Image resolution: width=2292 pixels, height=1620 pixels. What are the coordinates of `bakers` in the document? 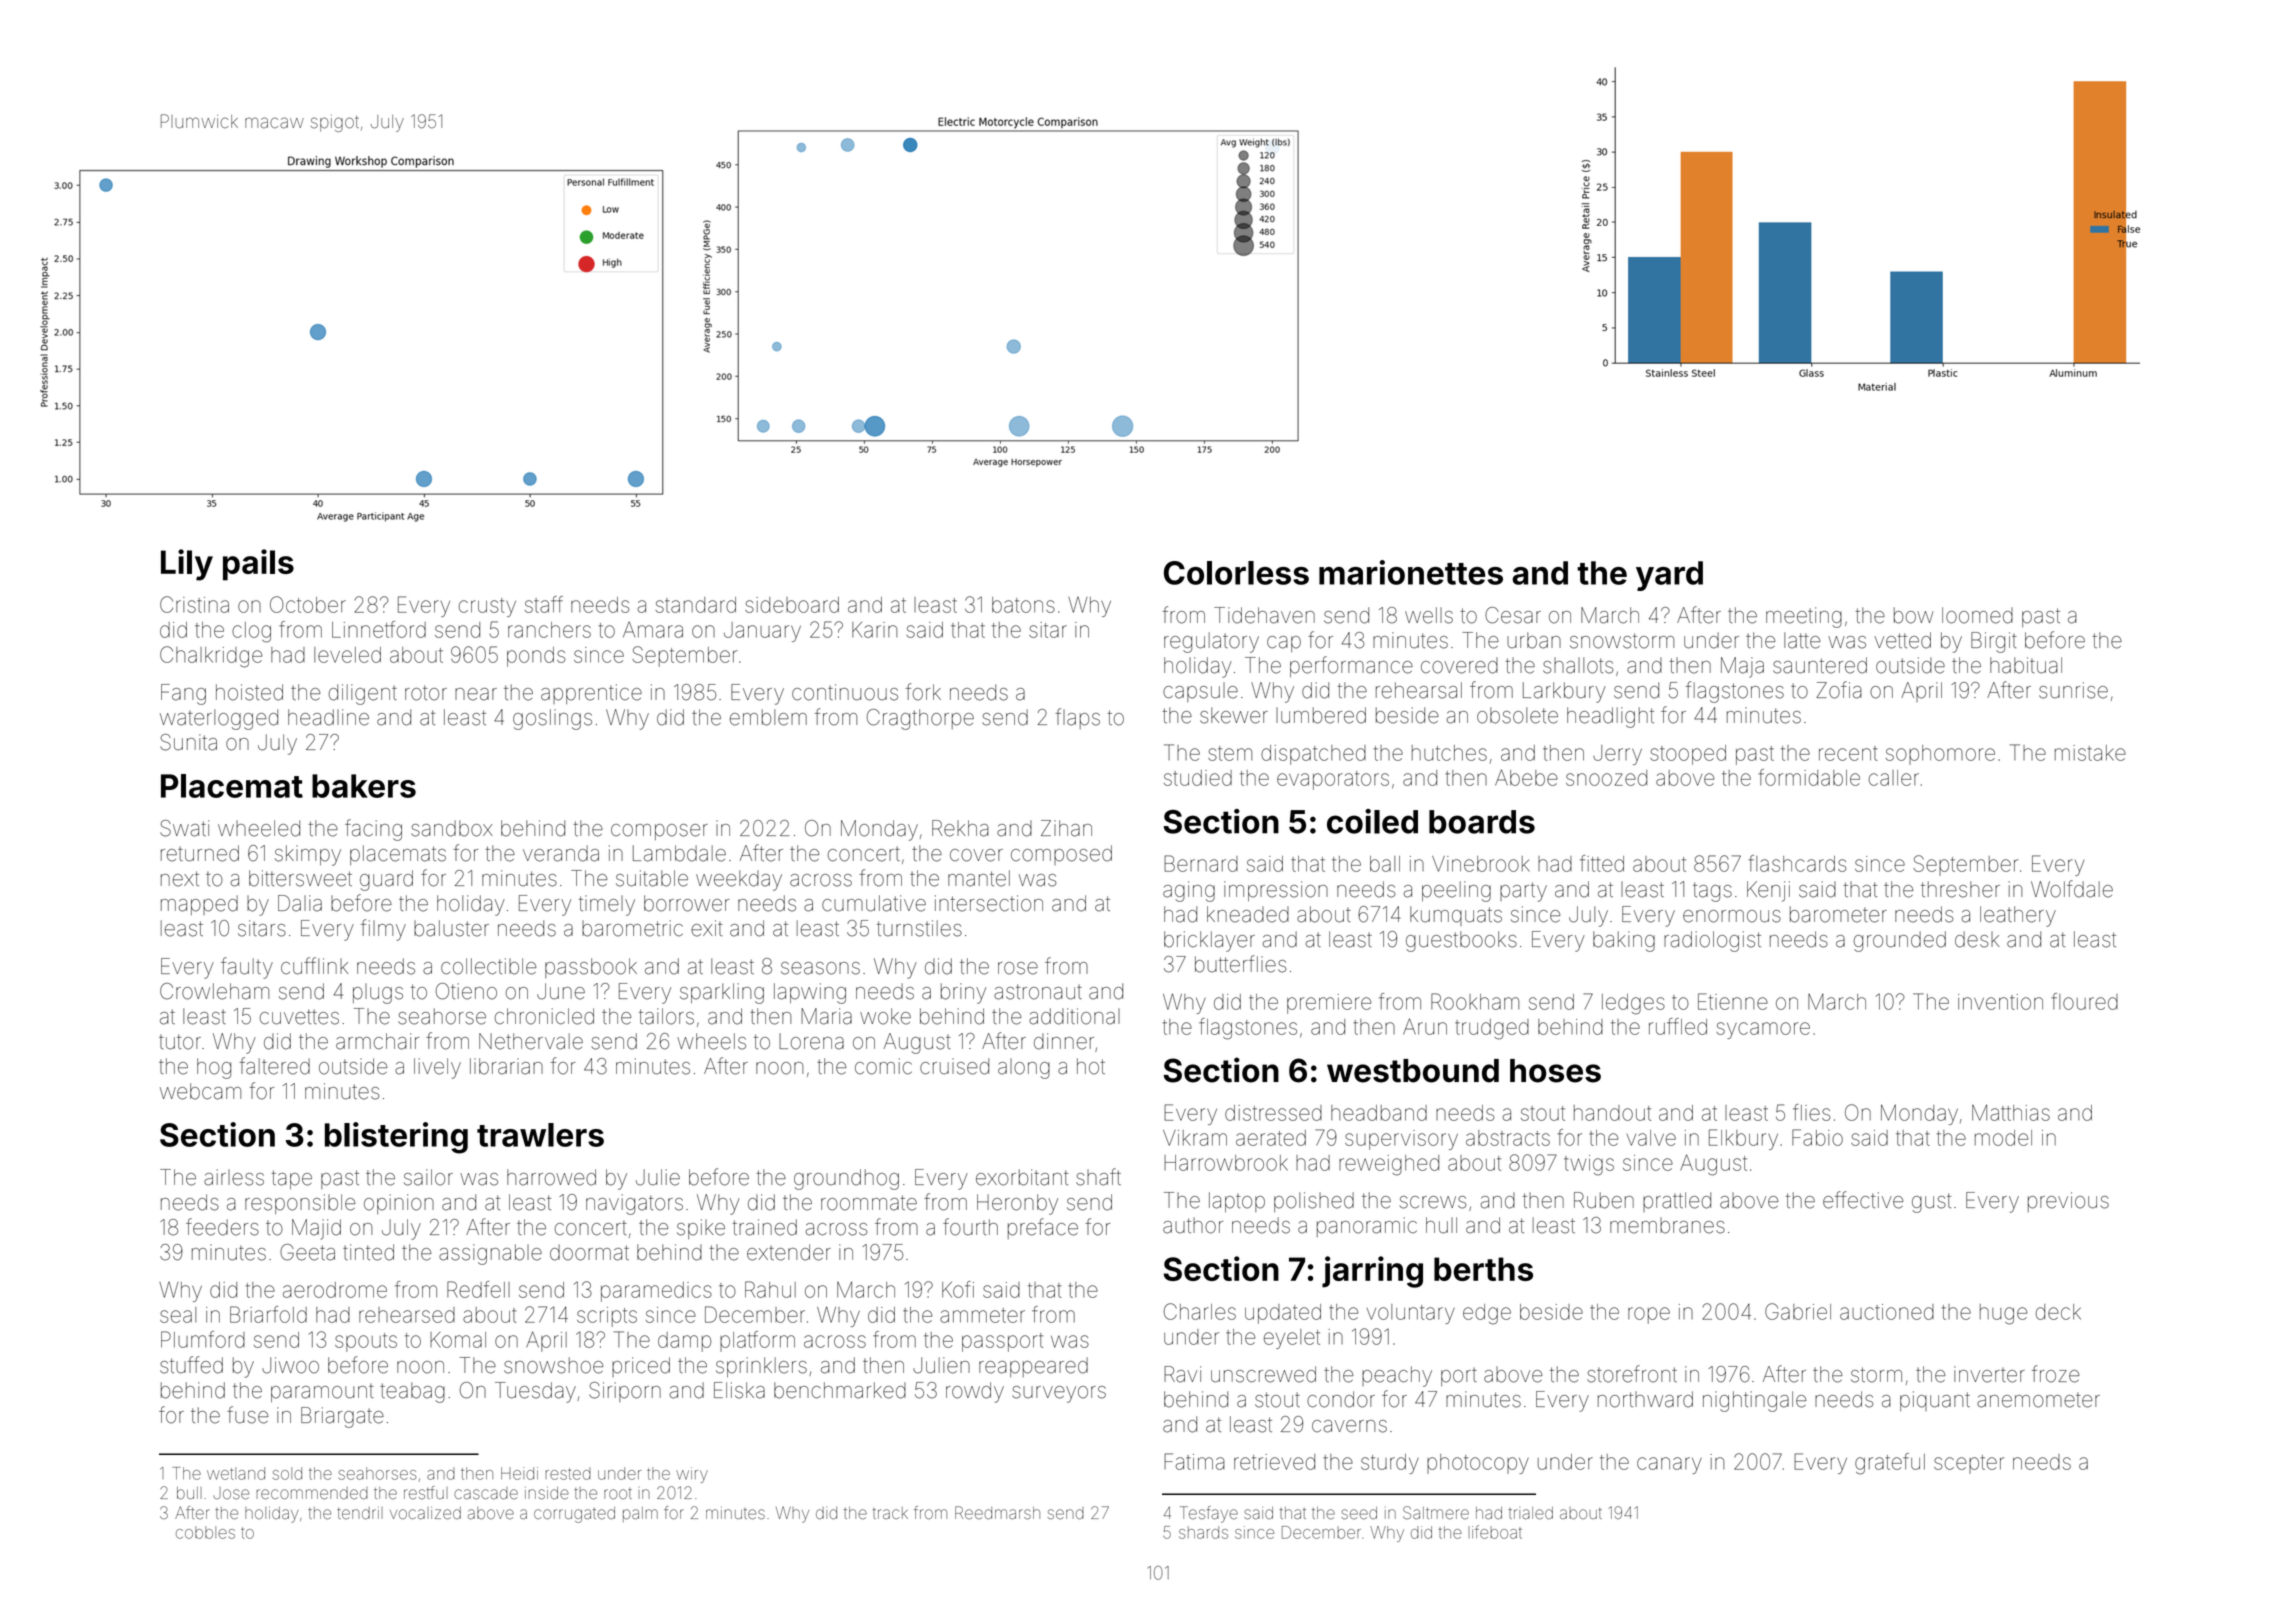 It's located at (364, 786).
